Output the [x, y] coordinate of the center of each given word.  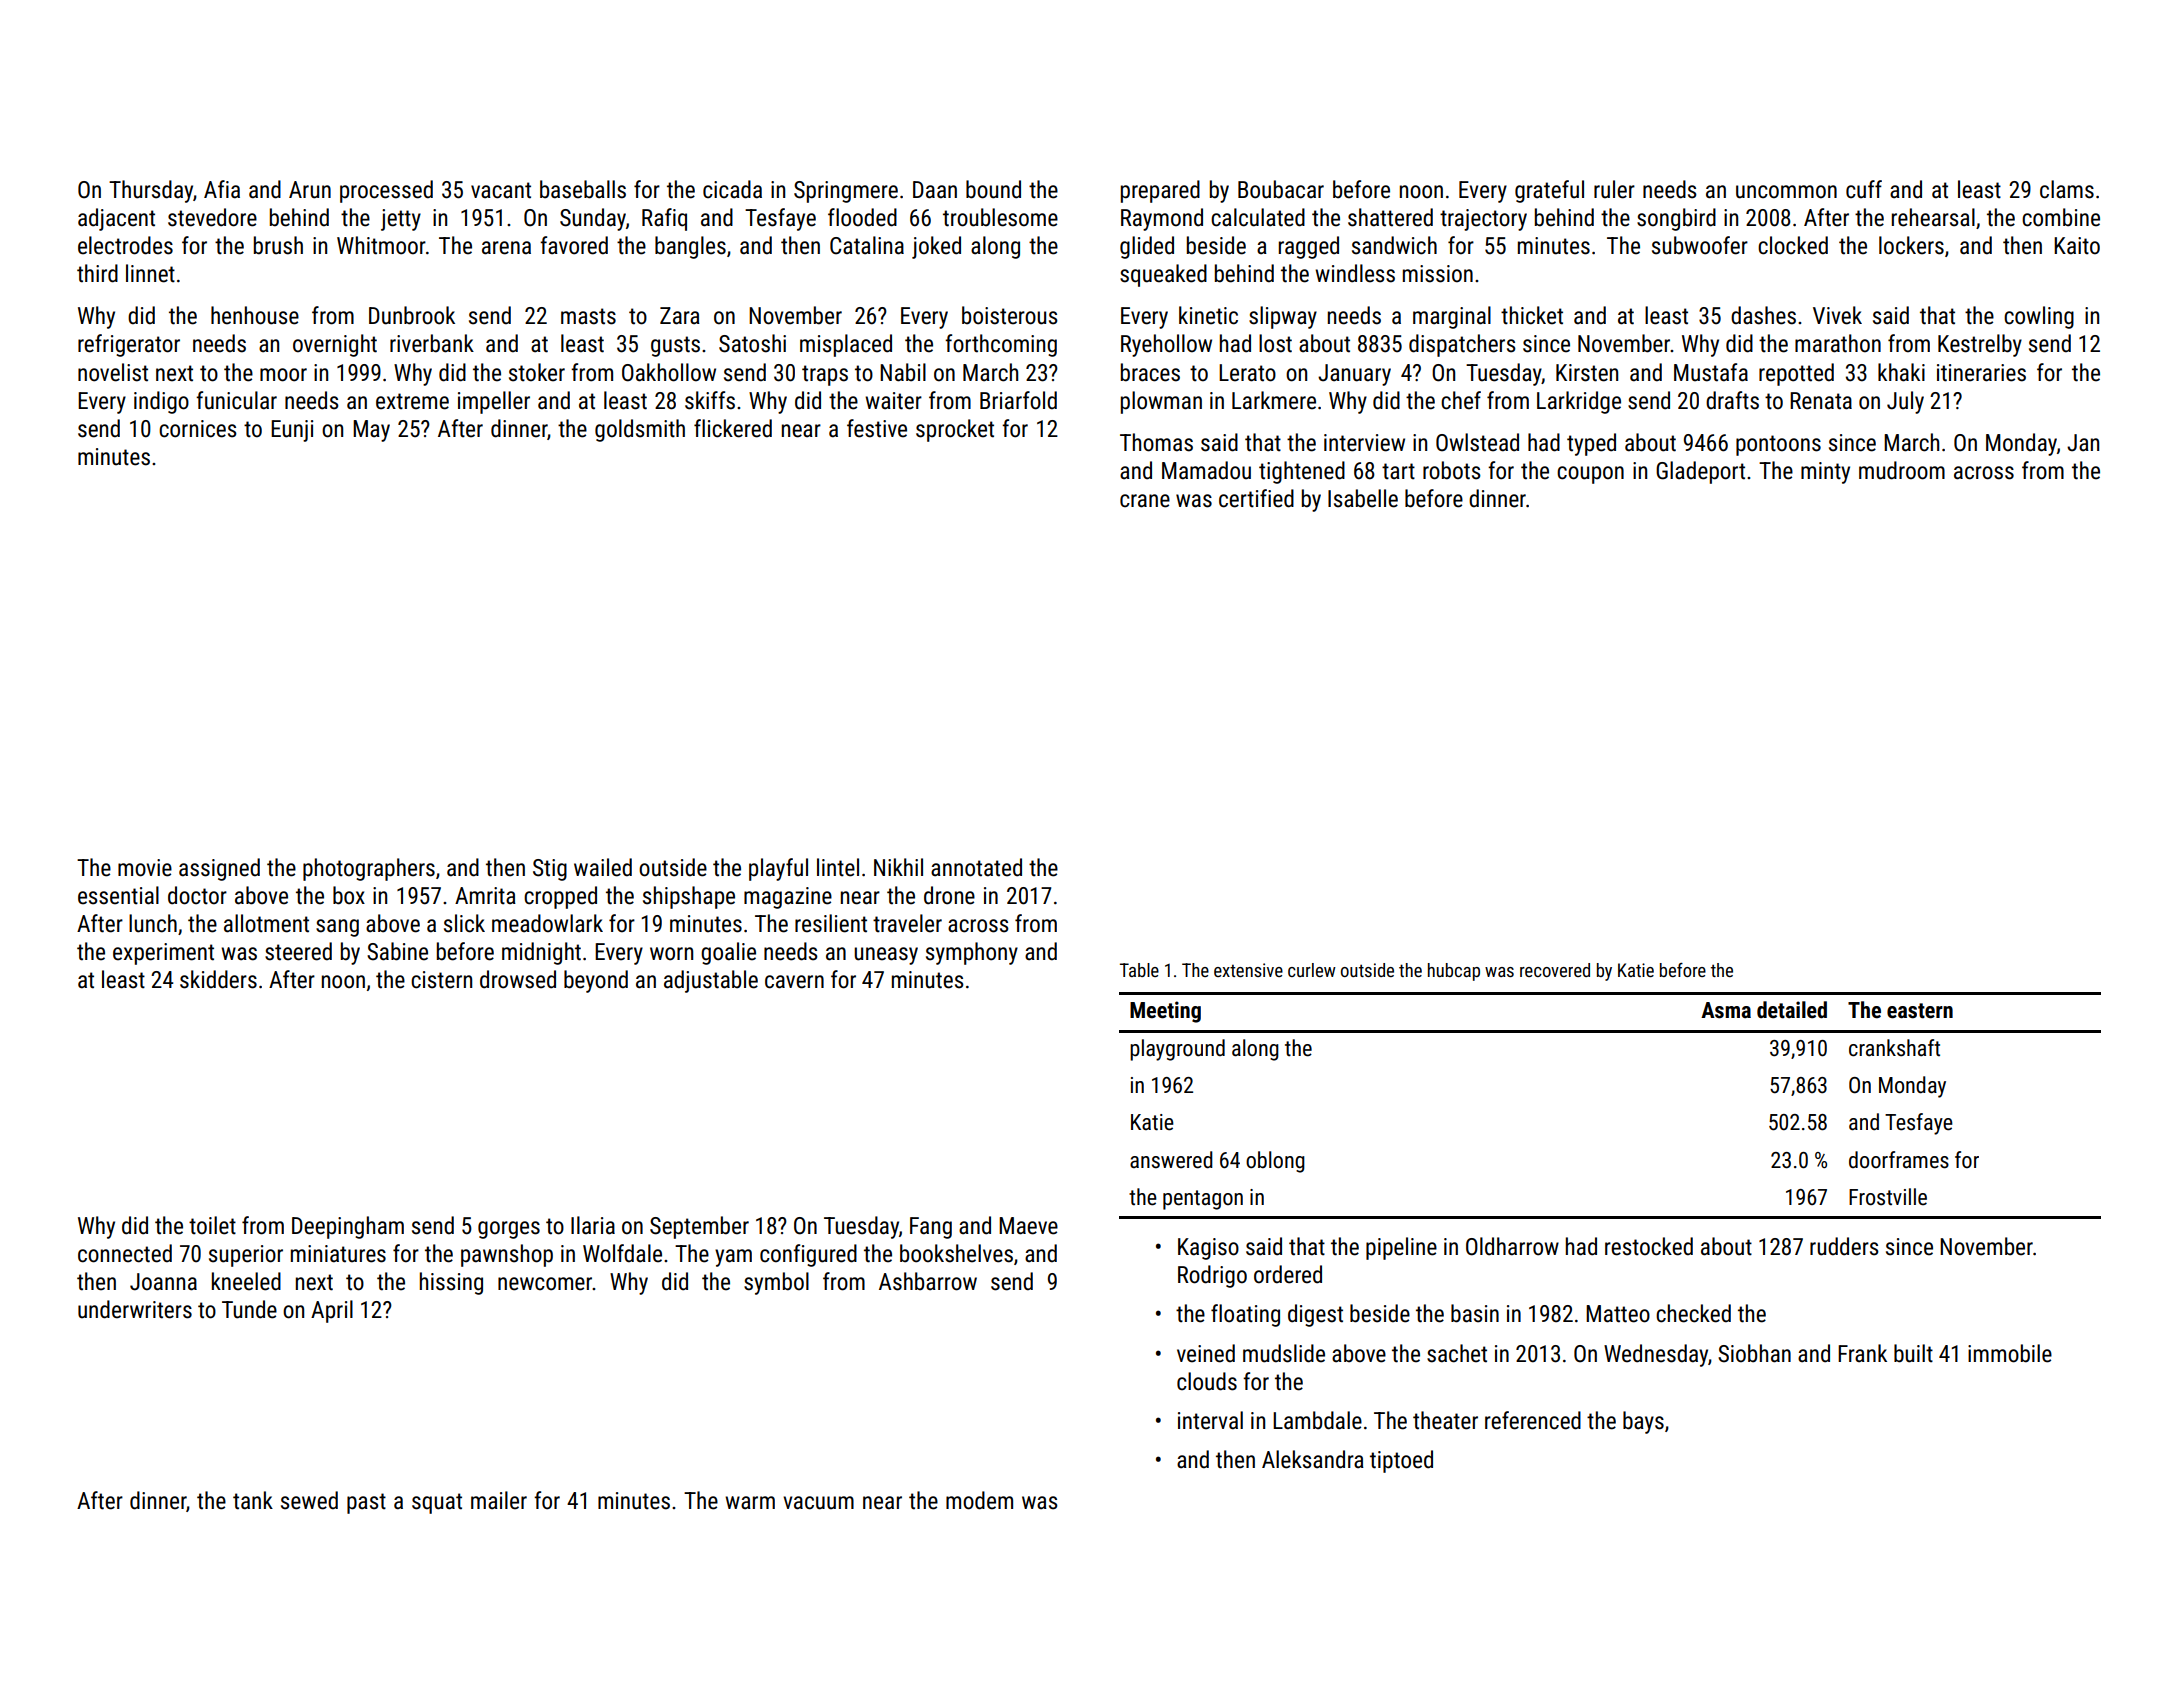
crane [1145, 501]
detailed [1792, 1010]
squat [437, 1503]
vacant [501, 190]
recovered [1555, 970]
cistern [441, 980]
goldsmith [640, 430]
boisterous [1010, 315]
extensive [1248, 970]
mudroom [1902, 470]
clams [2067, 189]
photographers [369, 869]
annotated [976, 867]
